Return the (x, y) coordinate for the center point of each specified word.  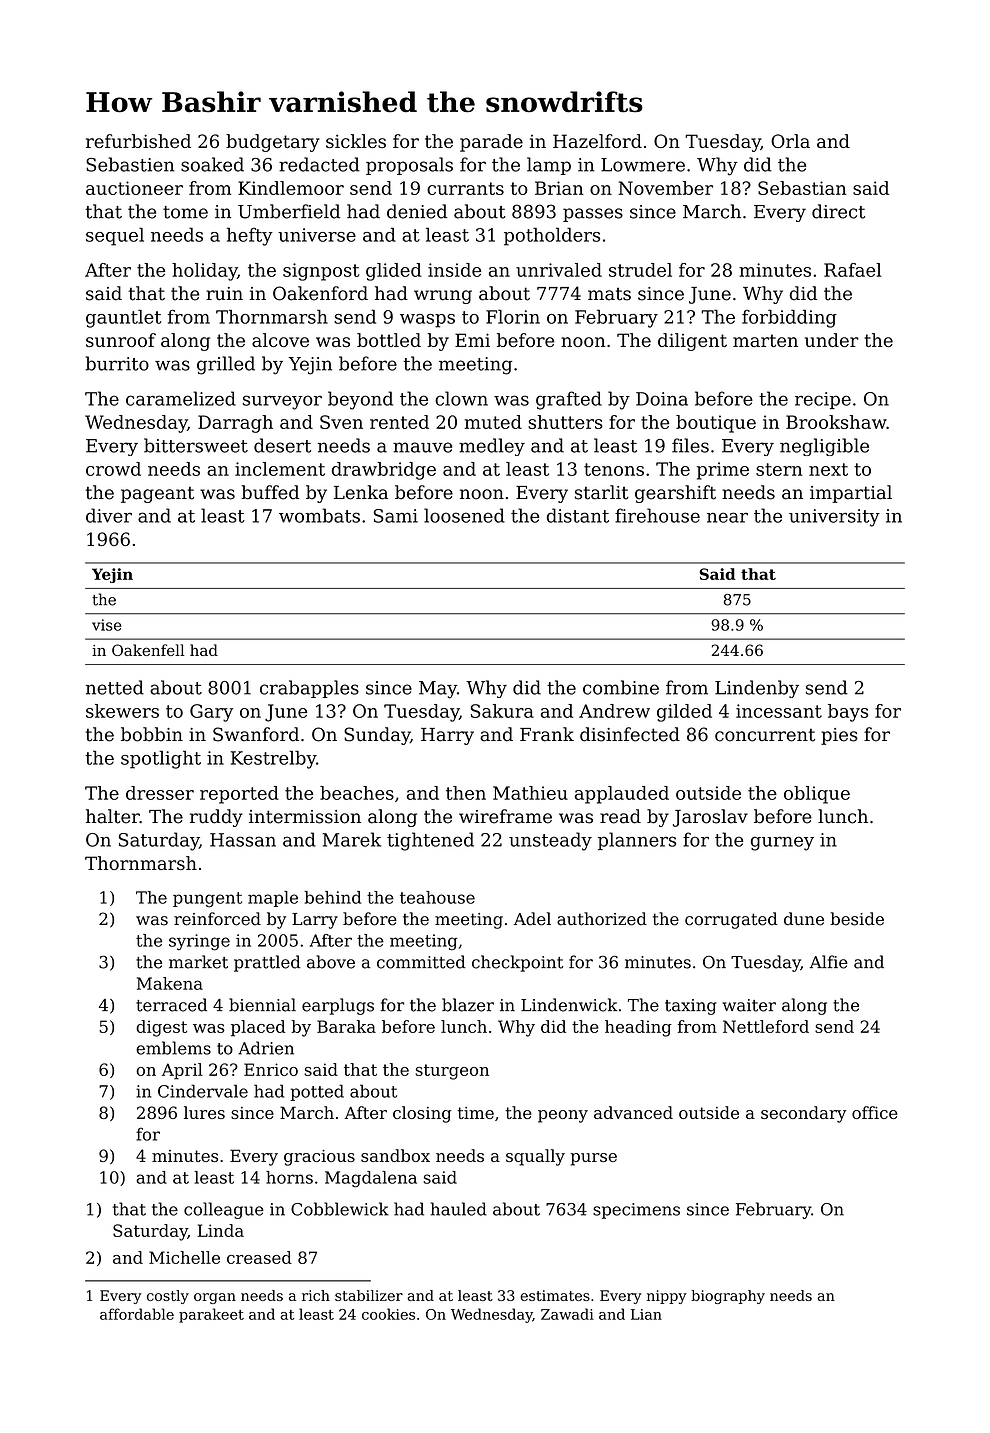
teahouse (437, 897)
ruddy (216, 818)
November (665, 188)
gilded (684, 713)
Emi (472, 340)
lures (204, 1112)
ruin (224, 294)
